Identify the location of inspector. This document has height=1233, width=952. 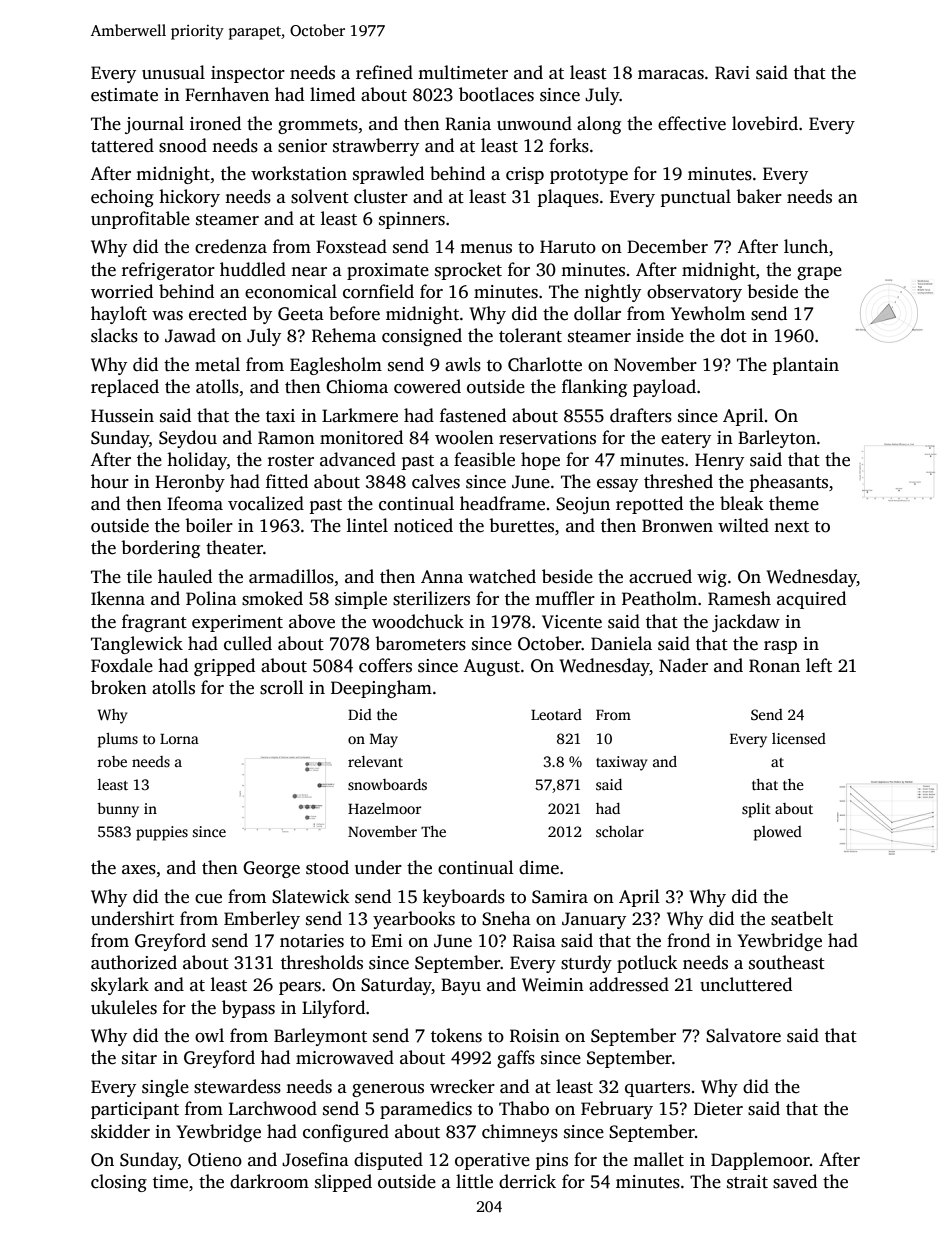
(248, 74).
